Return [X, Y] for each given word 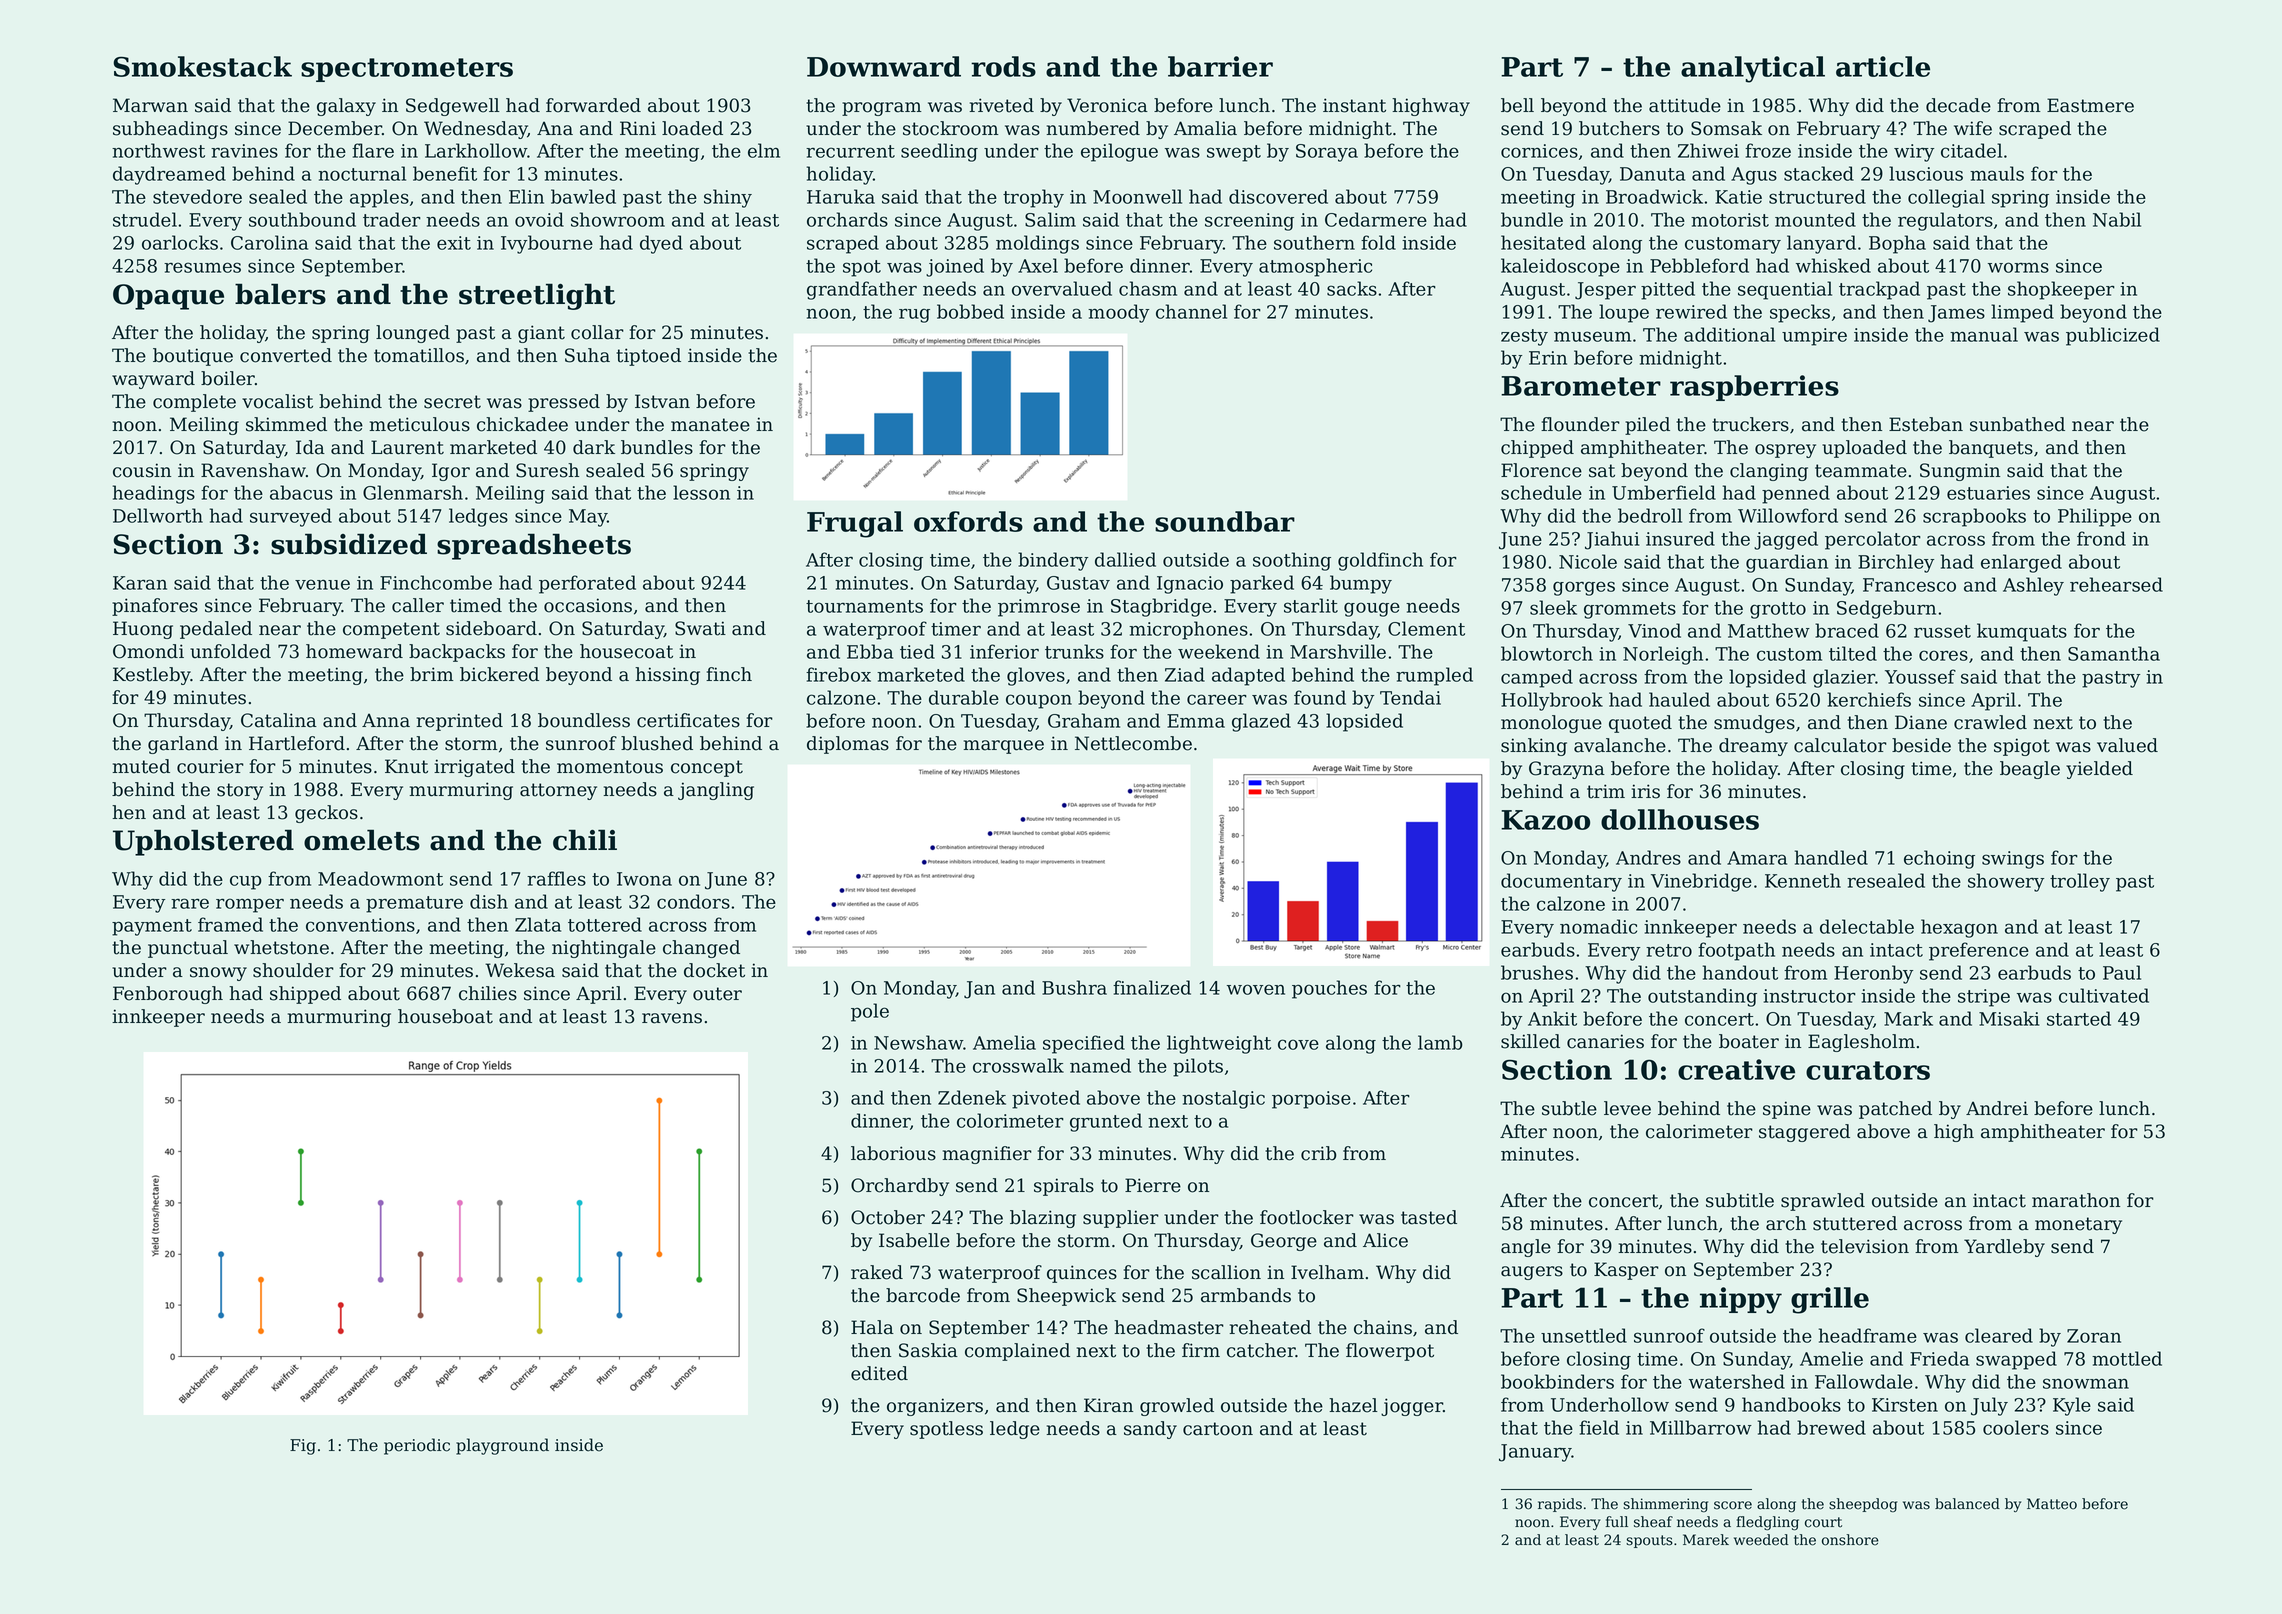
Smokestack [202, 66]
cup [245, 882]
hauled [1679, 699]
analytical [1753, 69]
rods [1003, 66]
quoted [1640, 724]
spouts [1649, 1541]
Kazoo [1545, 820]
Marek [1706, 1540]
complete [194, 403]
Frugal [855, 524]
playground [502, 1446]
